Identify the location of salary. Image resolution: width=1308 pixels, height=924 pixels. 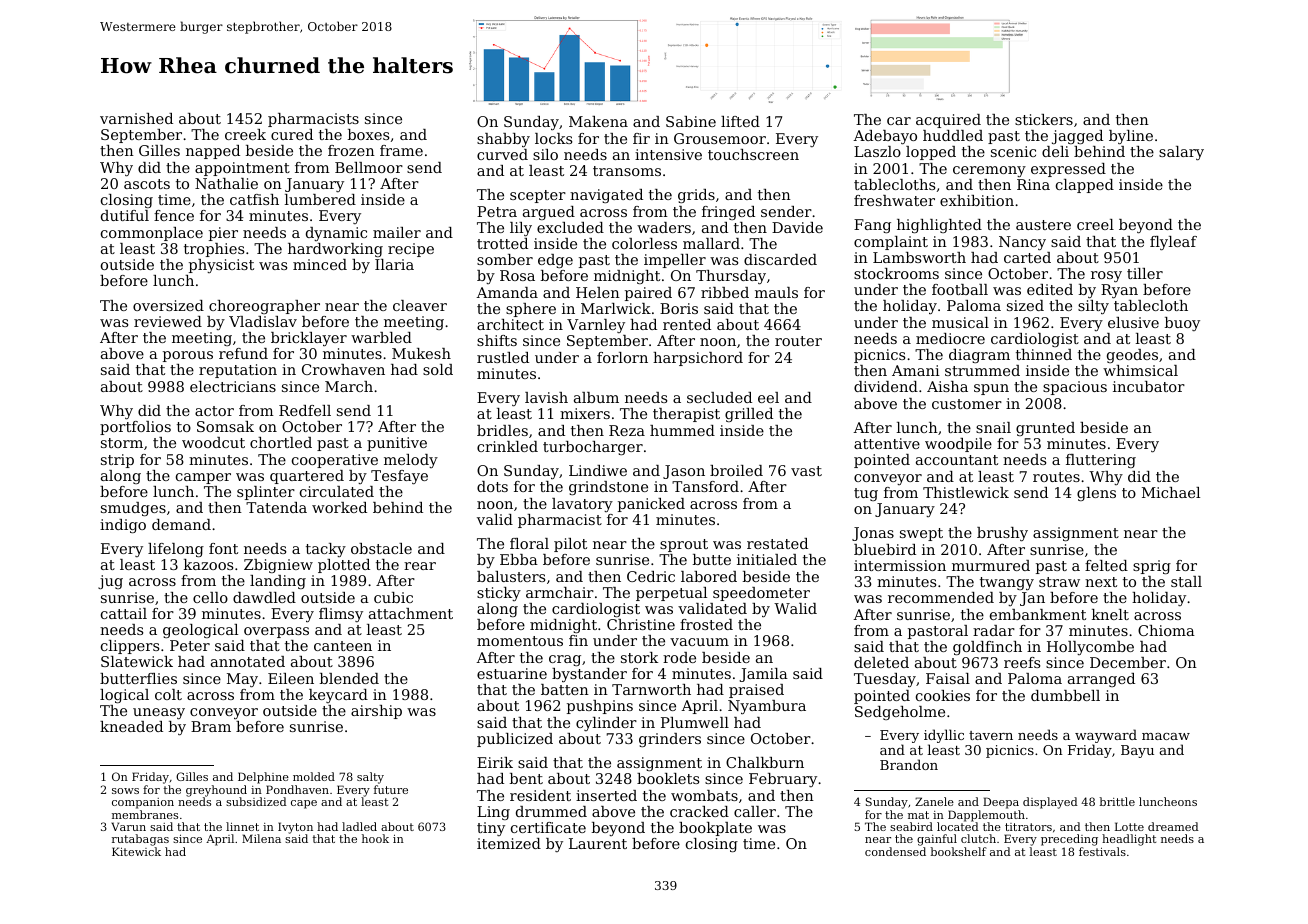
(1181, 153).
